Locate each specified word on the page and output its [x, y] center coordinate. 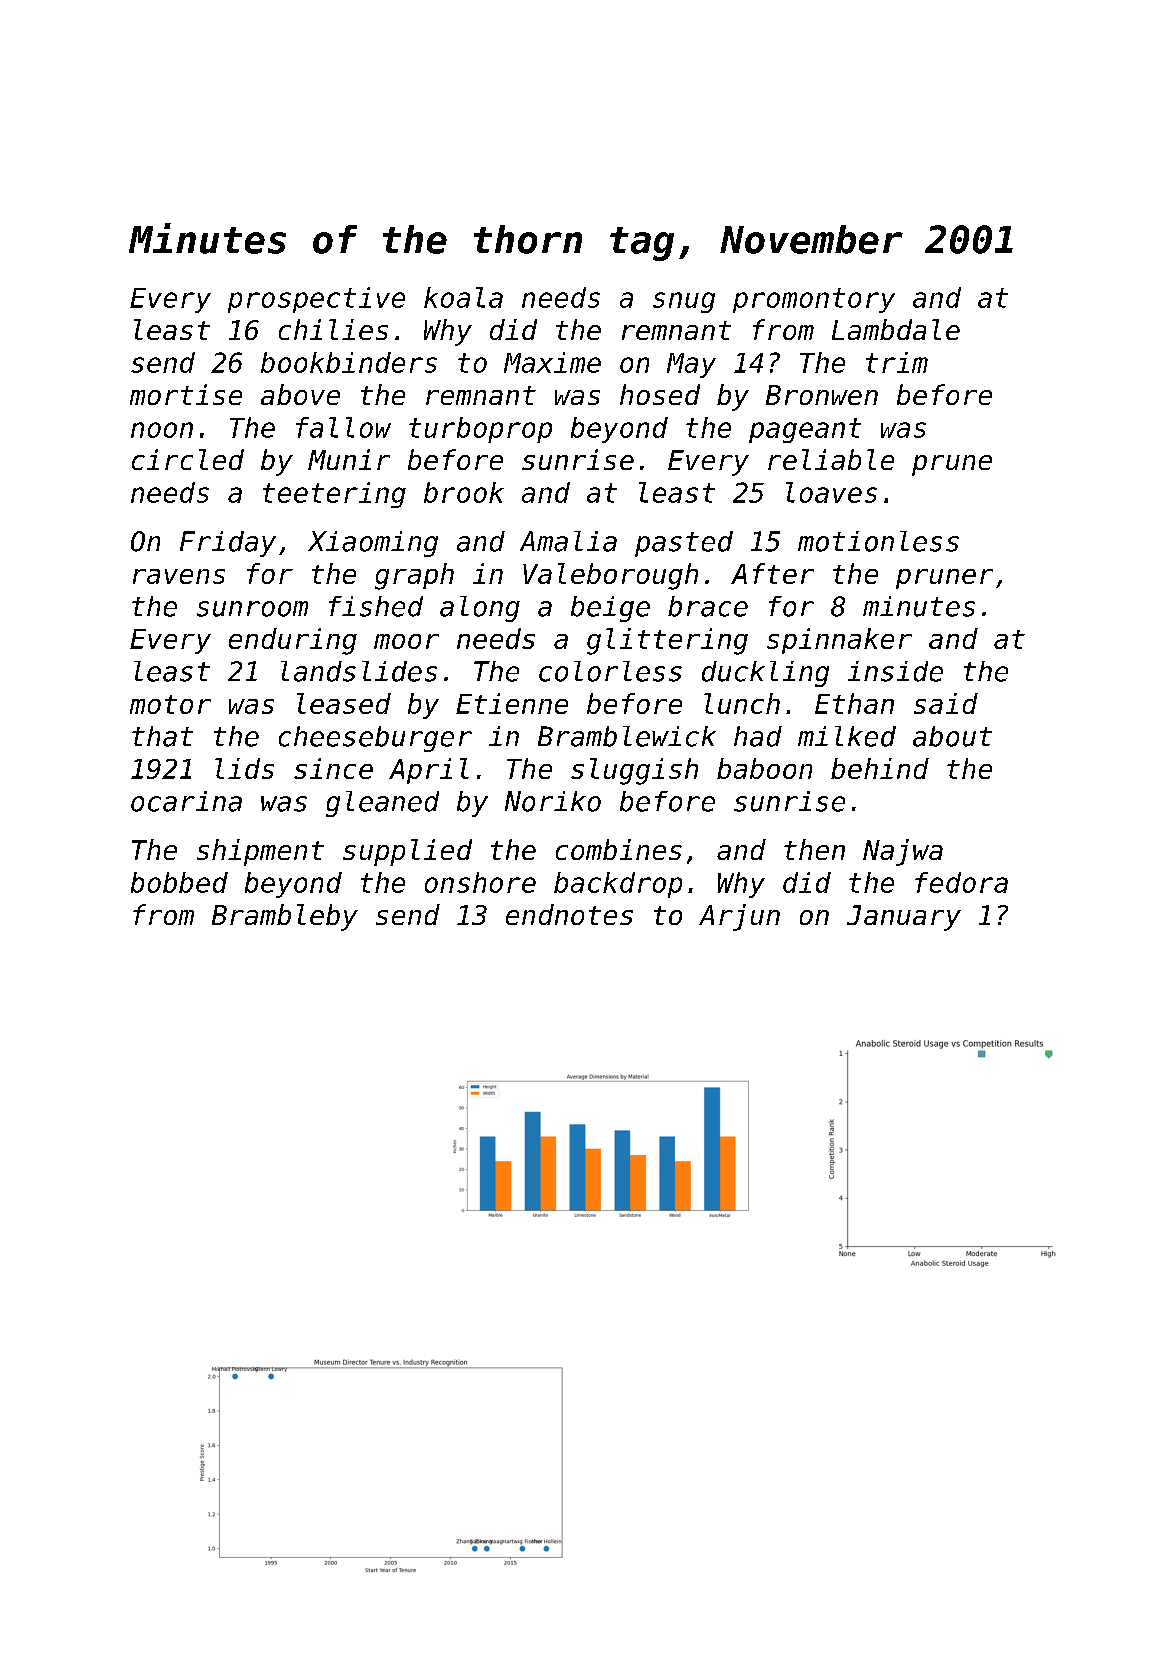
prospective [316, 300]
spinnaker [839, 641]
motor [170, 704]
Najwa [903, 852]
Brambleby [285, 917]
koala [463, 297]
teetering [334, 495]
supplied [407, 852]
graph [414, 576]
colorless [610, 671]
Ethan [854, 703]
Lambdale [896, 329]
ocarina [186, 801]
